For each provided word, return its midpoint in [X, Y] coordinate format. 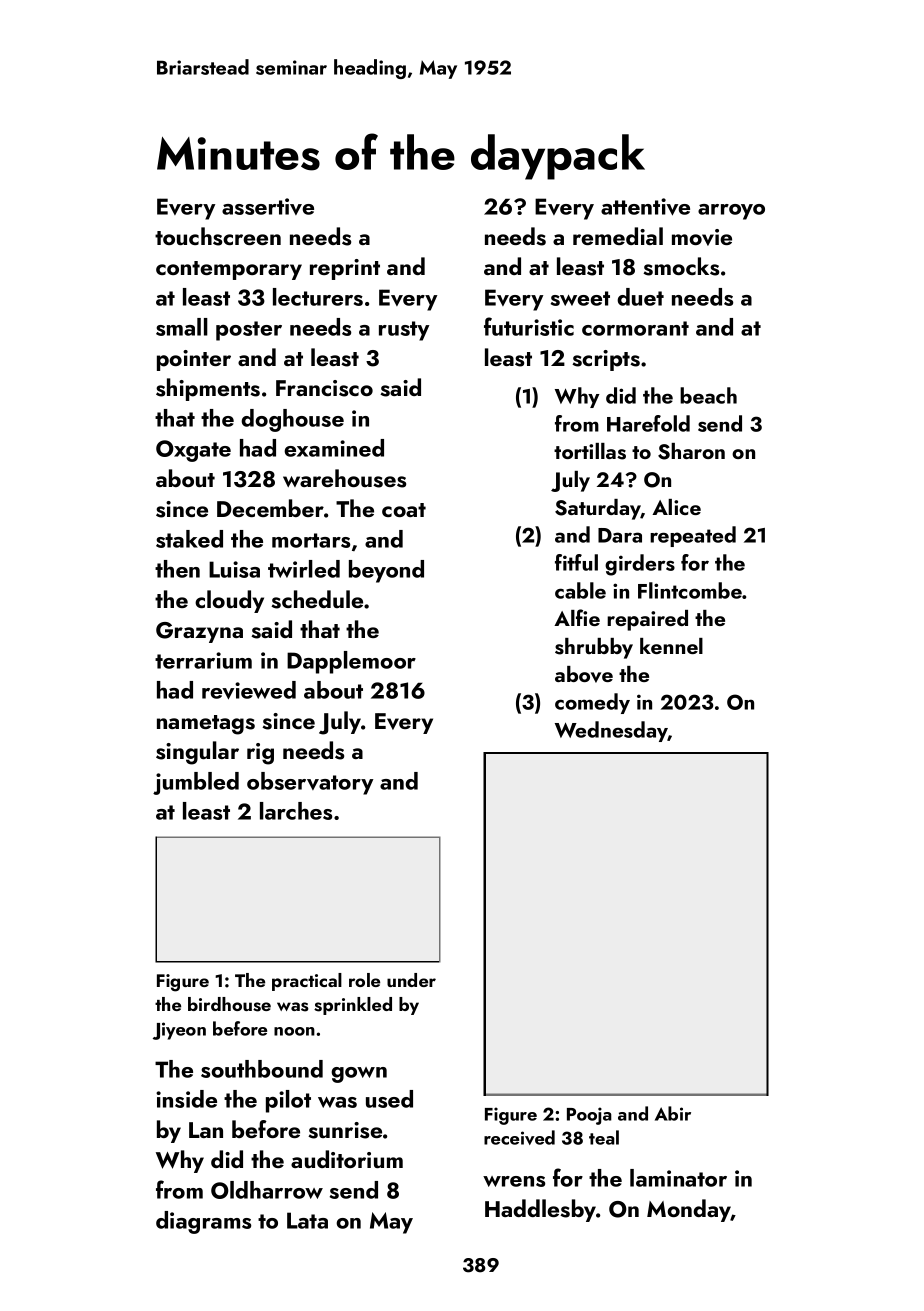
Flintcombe [690, 590]
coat [404, 510]
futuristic [529, 326]
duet [640, 297]
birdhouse [229, 1004]
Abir [673, 1113]
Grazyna [199, 632]
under [411, 980]
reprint [345, 269]
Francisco [324, 388]
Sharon [691, 451]
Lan [206, 1130]
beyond [386, 571]
